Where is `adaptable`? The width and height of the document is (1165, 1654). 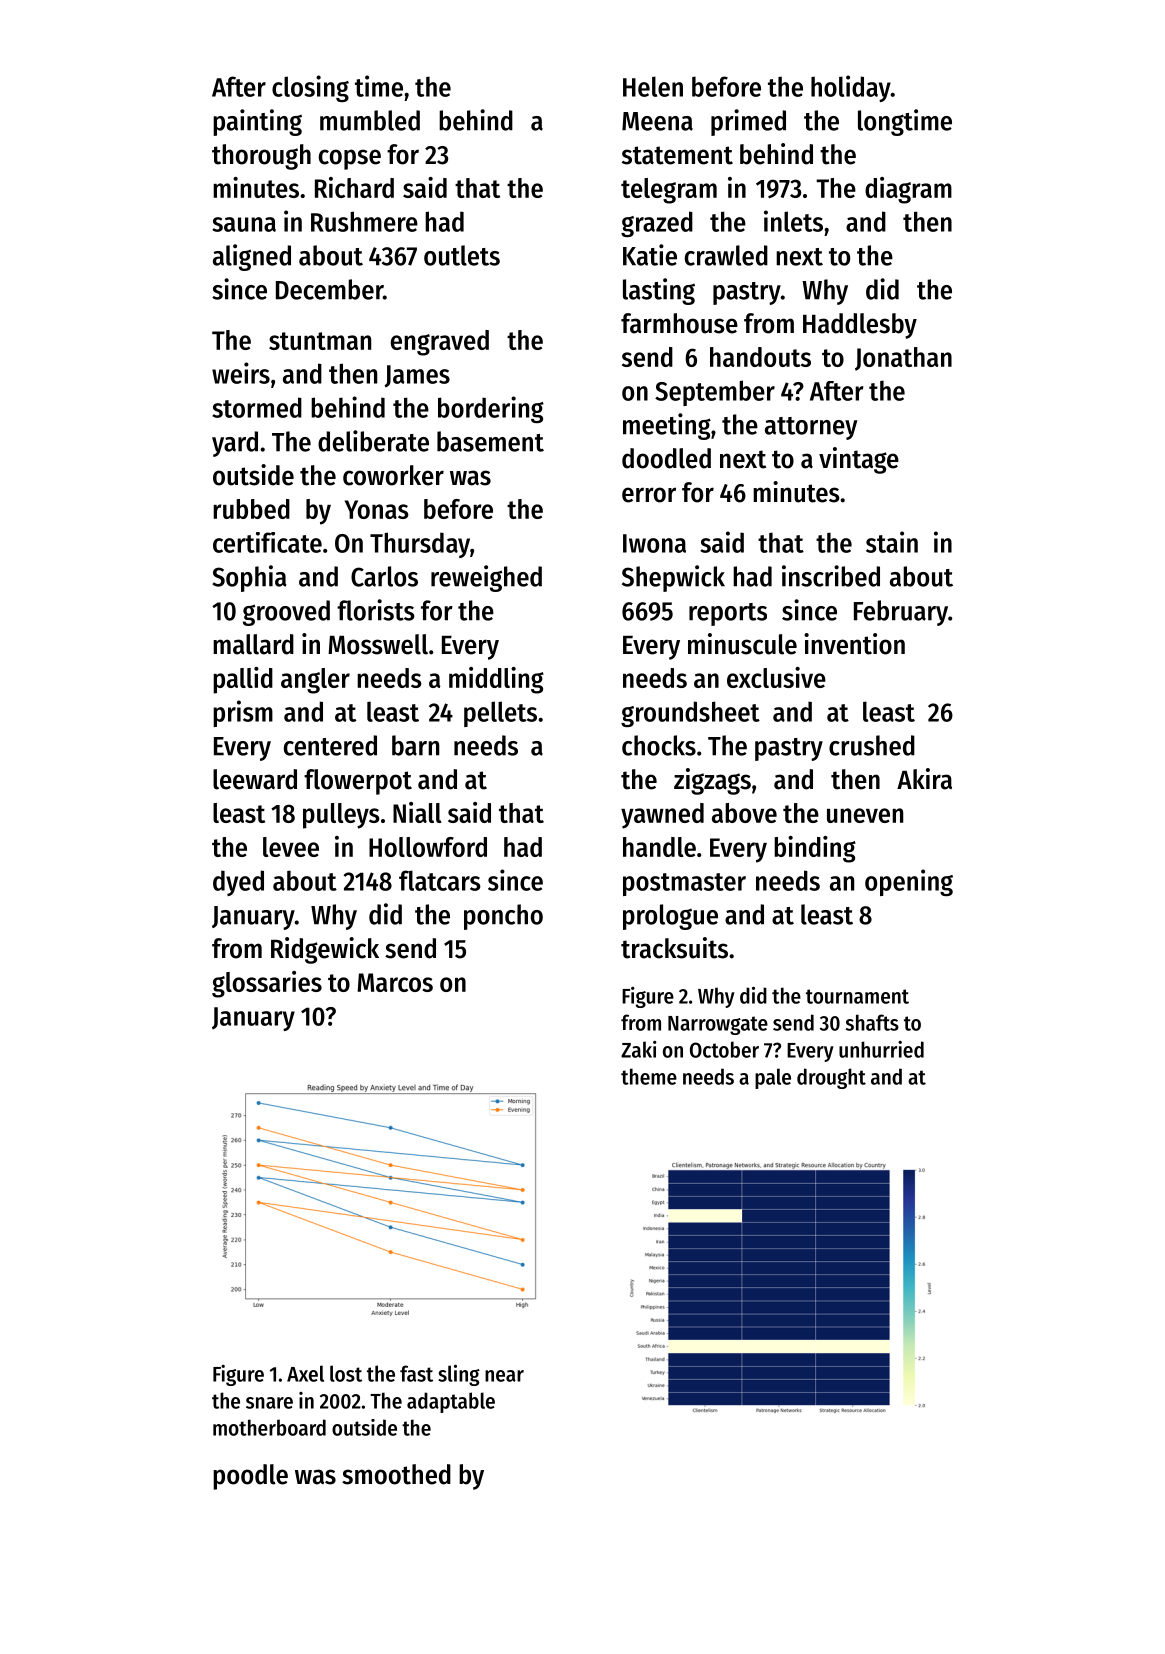
adaptable is located at coordinates (451, 1402).
